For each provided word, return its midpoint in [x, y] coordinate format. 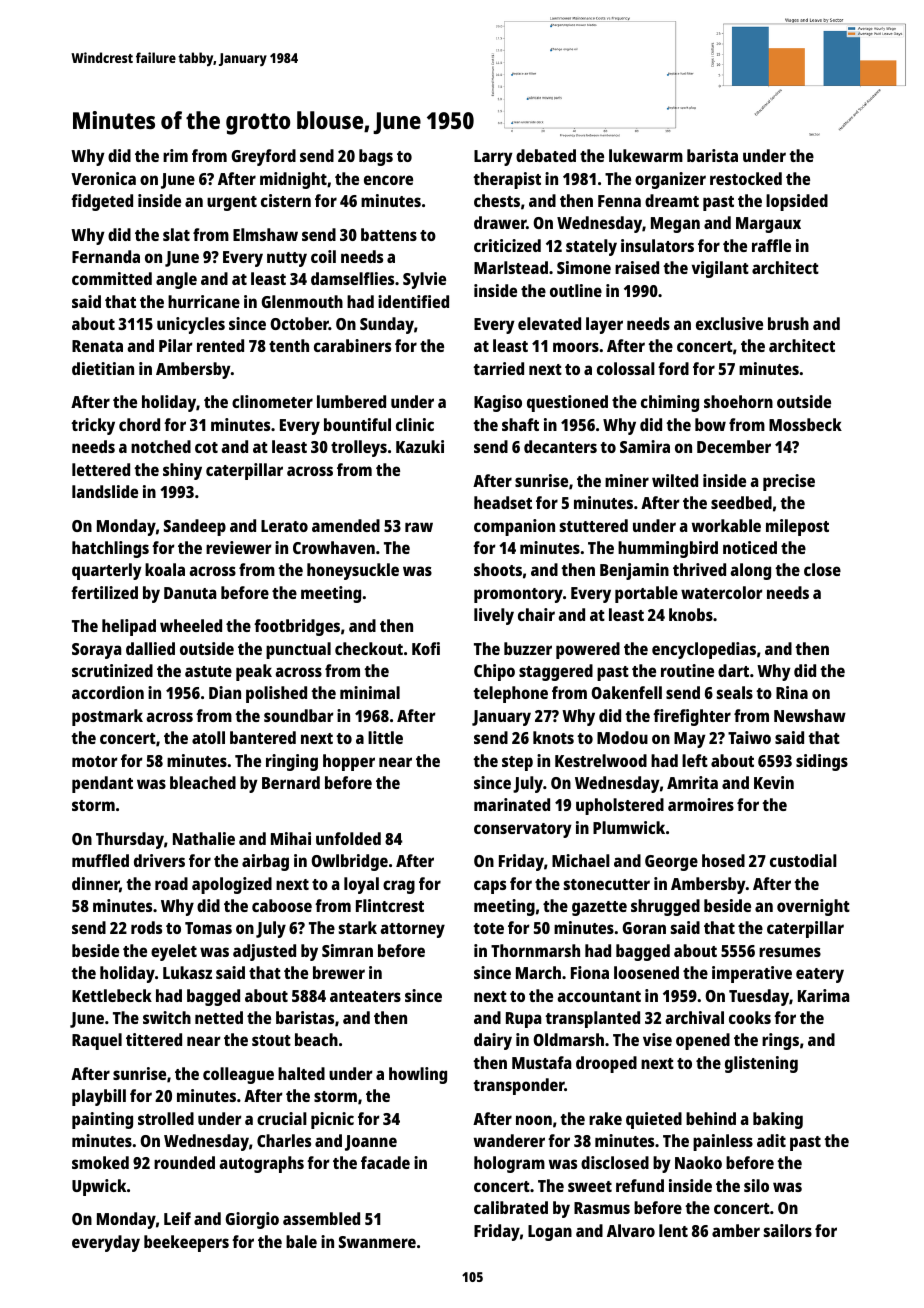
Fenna [619, 201]
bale [301, 1241]
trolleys [359, 448]
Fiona [590, 972]
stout [271, 1040]
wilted [675, 480]
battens [389, 234]
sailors [788, 1230]
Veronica [103, 178]
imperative [752, 974]
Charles [284, 1140]
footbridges [297, 627]
